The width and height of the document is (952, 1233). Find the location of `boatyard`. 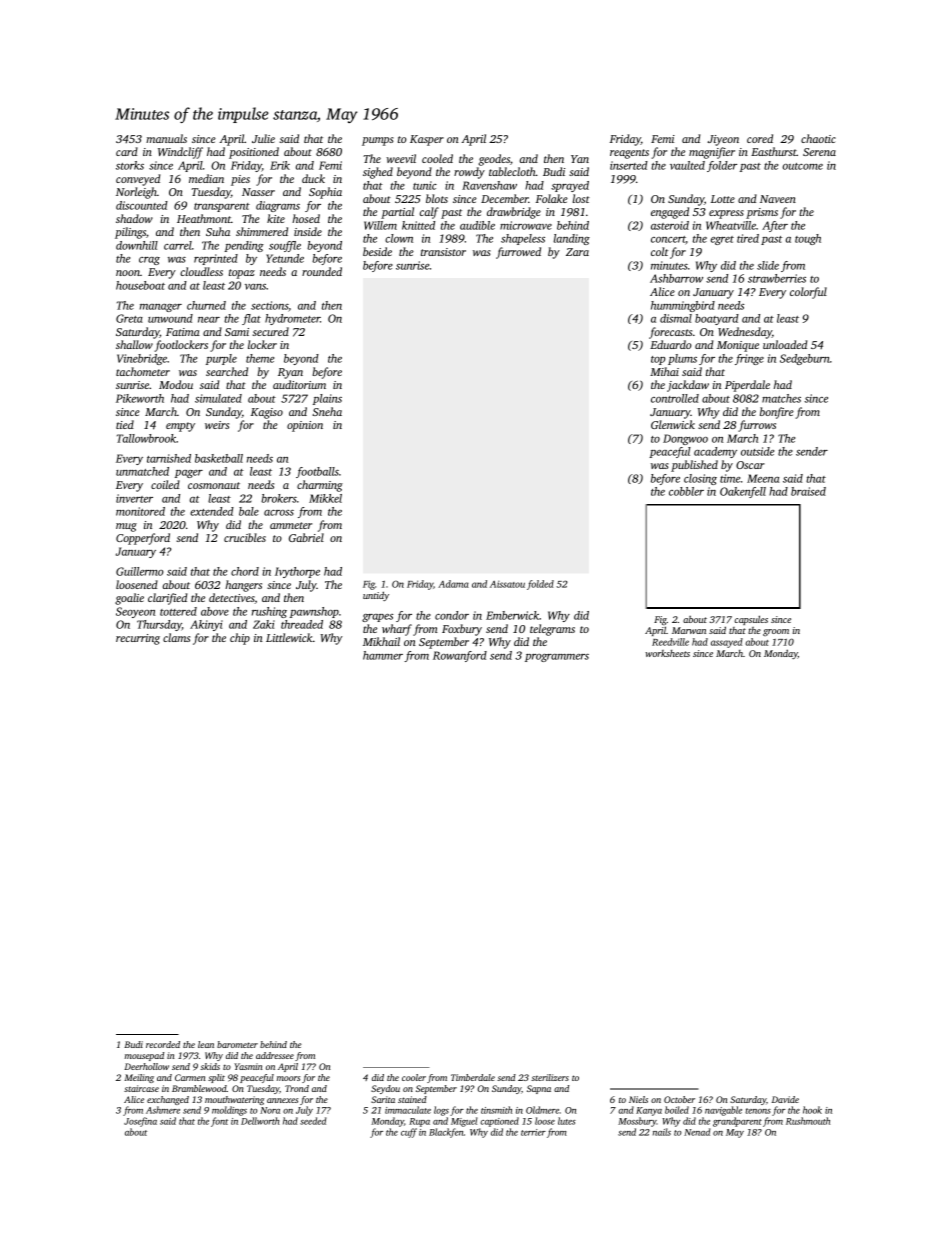

boatyard is located at coordinates (717, 319).
